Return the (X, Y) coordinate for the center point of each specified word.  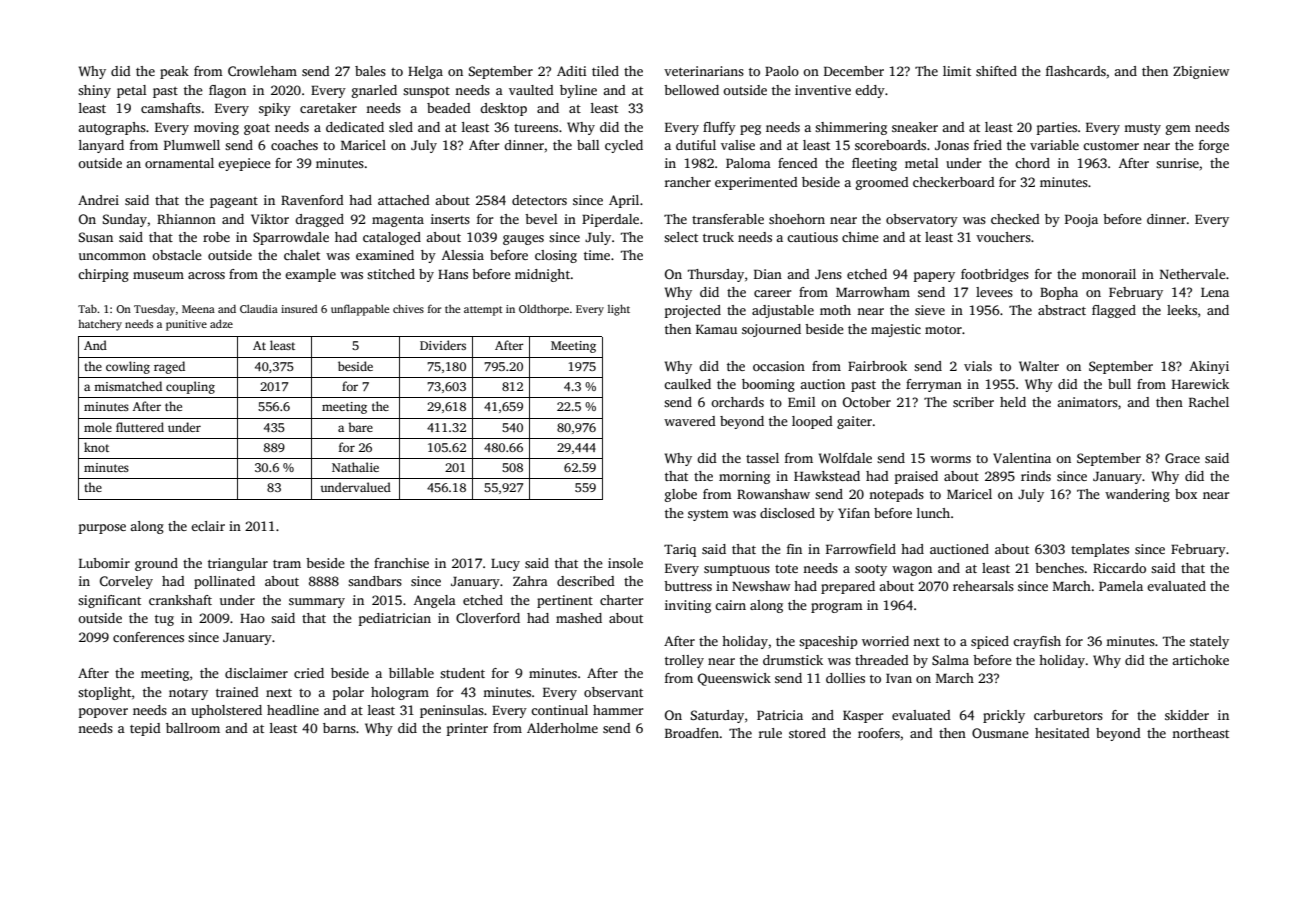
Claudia (259, 308)
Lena (1215, 292)
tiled (605, 71)
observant (613, 692)
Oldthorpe (544, 310)
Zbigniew (1201, 72)
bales (370, 71)
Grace (1182, 458)
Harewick (1200, 384)
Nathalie (355, 467)
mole (98, 427)
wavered (690, 421)
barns (339, 728)
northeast (1200, 733)
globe (681, 495)
